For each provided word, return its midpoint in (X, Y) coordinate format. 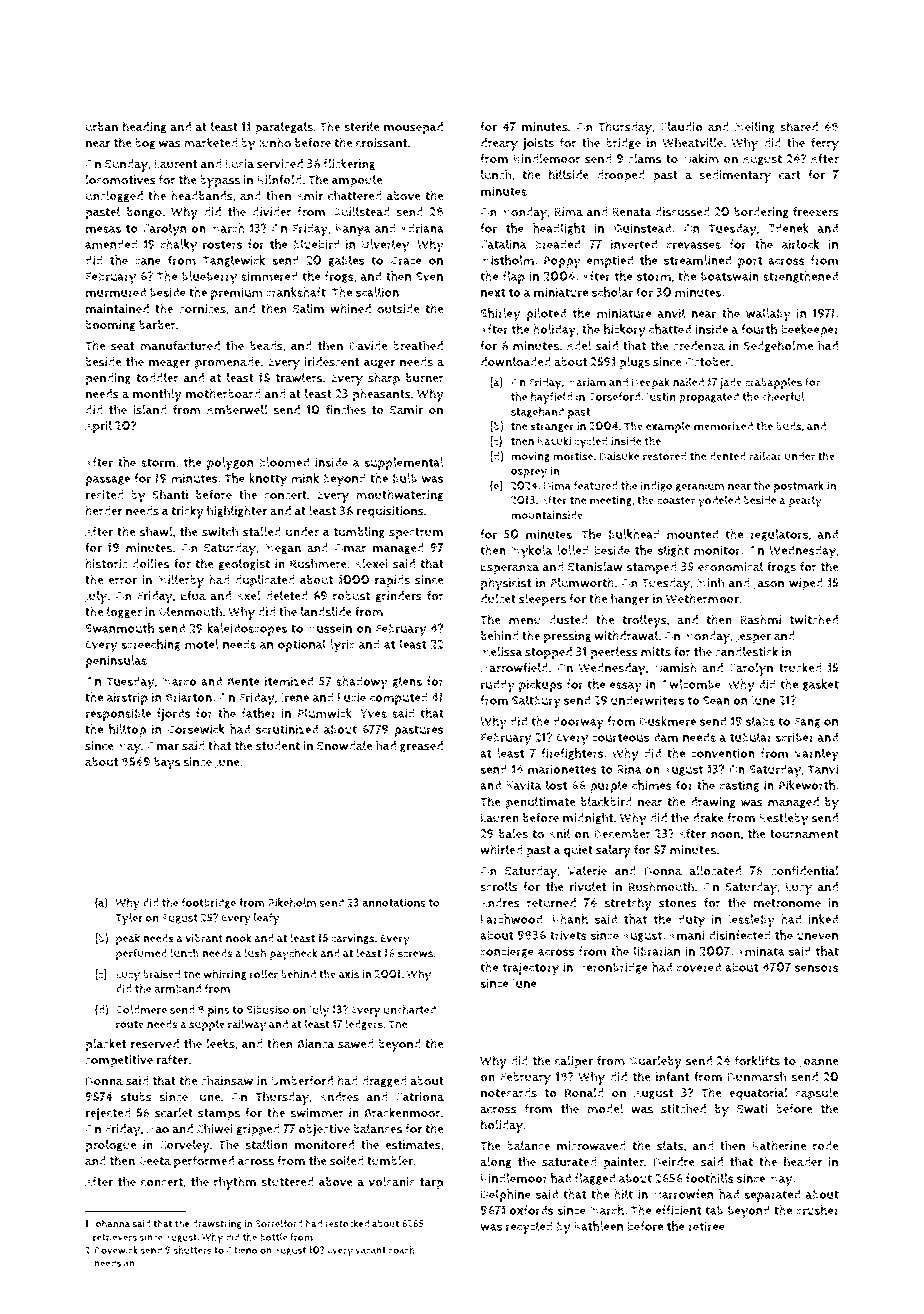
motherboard (223, 393)
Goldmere (141, 1009)
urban (101, 127)
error (123, 581)
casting (739, 786)
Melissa (502, 652)
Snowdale (345, 746)
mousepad (413, 128)
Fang (807, 722)
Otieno (241, 1250)
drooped (621, 176)
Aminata (761, 951)
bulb (405, 478)
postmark (799, 487)
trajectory (530, 969)
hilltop (127, 730)
